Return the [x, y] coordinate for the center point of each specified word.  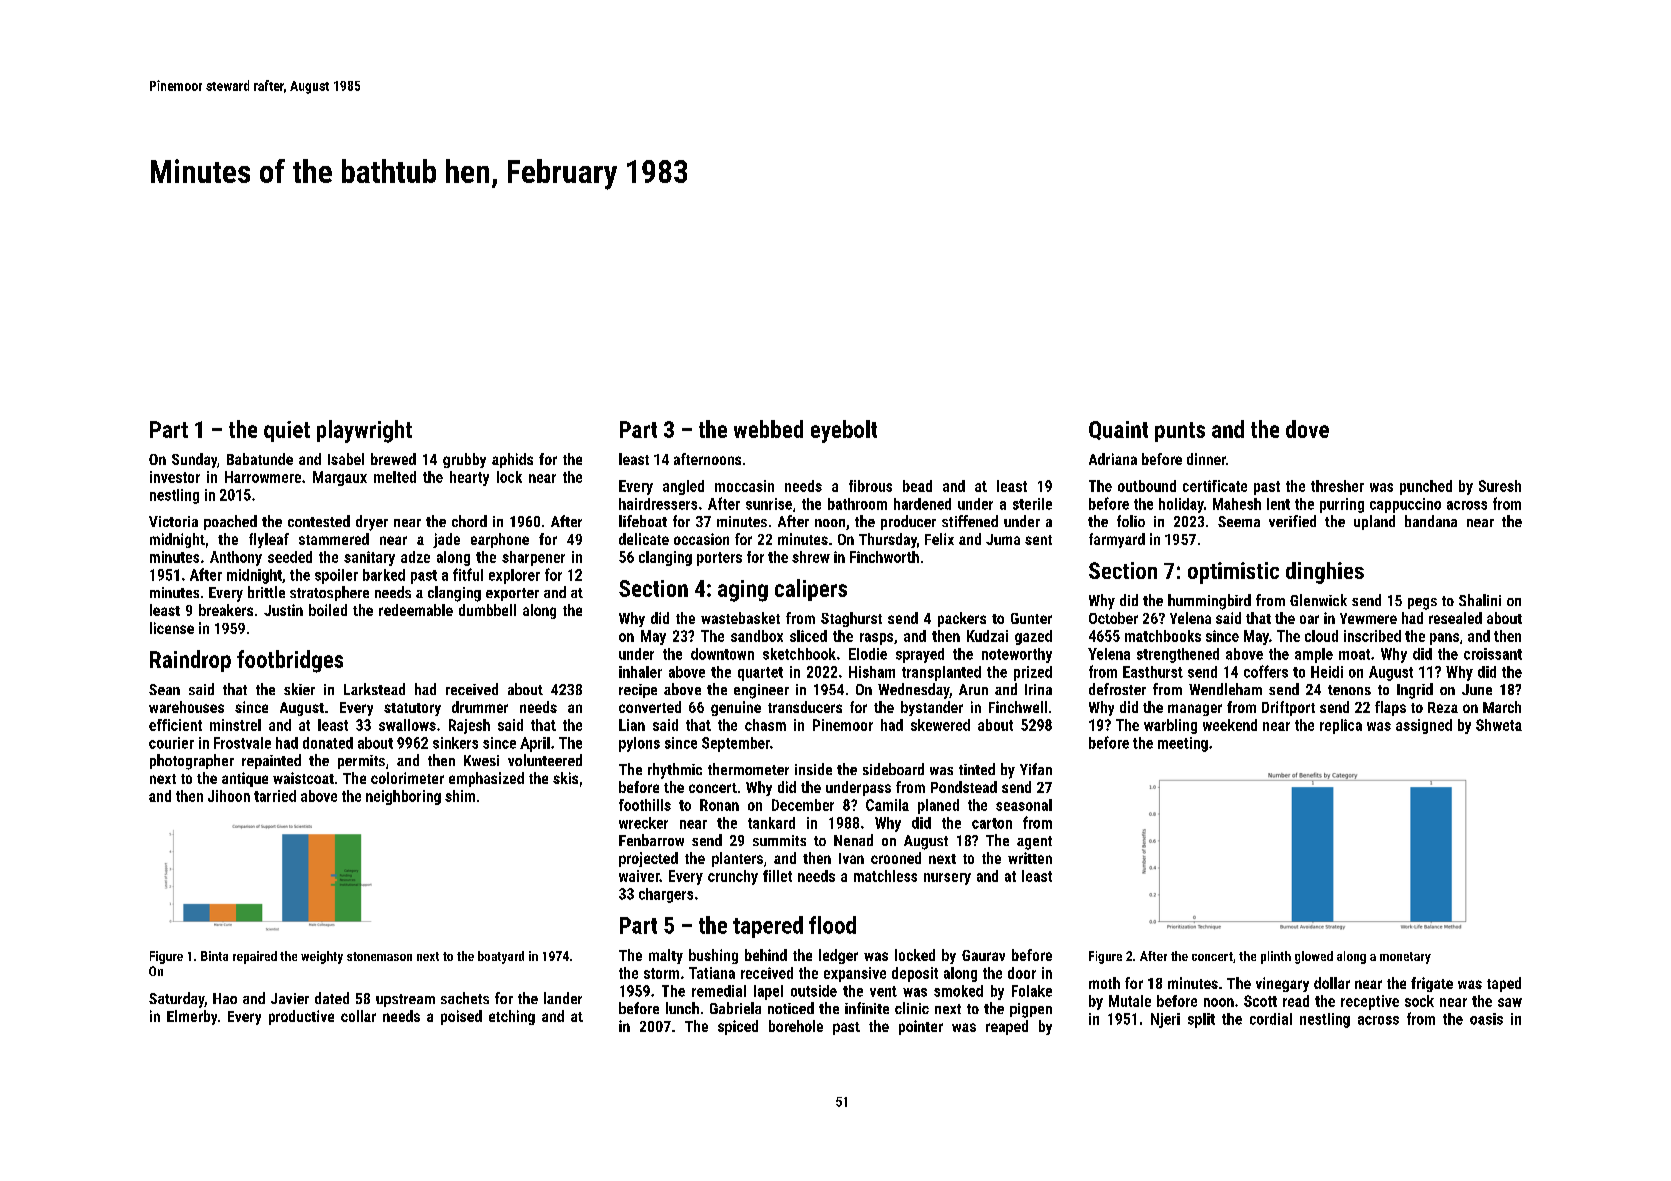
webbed [768, 429]
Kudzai [987, 636]
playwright [364, 431]
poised [461, 1017]
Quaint [1118, 430]
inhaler [640, 672]
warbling [1170, 726]
